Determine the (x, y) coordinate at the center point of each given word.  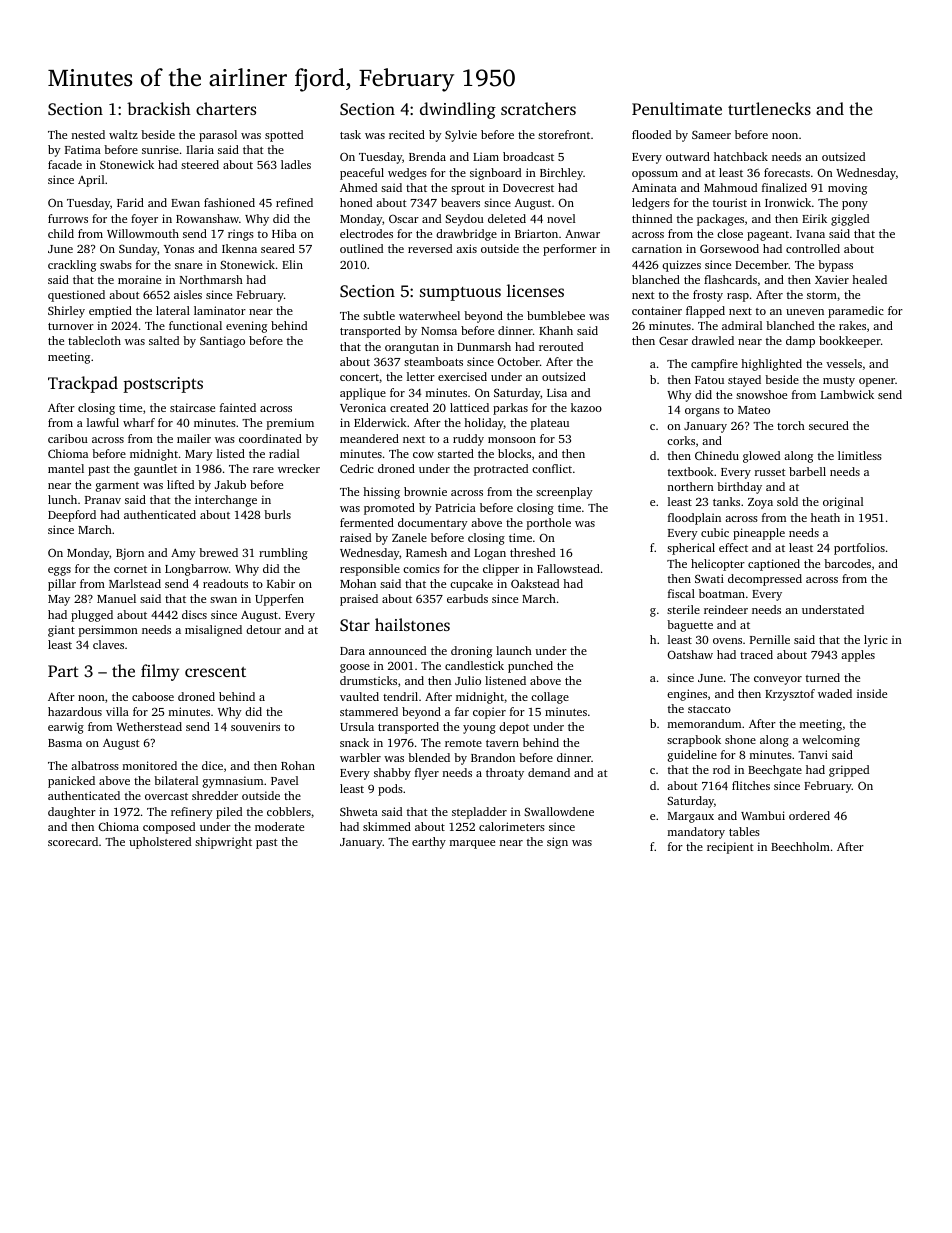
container (657, 310)
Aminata (654, 187)
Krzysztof (790, 695)
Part (63, 671)
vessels (844, 363)
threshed (532, 552)
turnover (71, 326)
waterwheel (429, 315)
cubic (715, 532)
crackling (72, 266)
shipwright (223, 843)
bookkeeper (850, 342)
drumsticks (368, 680)
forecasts (787, 172)
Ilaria (200, 149)
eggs (59, 571)
